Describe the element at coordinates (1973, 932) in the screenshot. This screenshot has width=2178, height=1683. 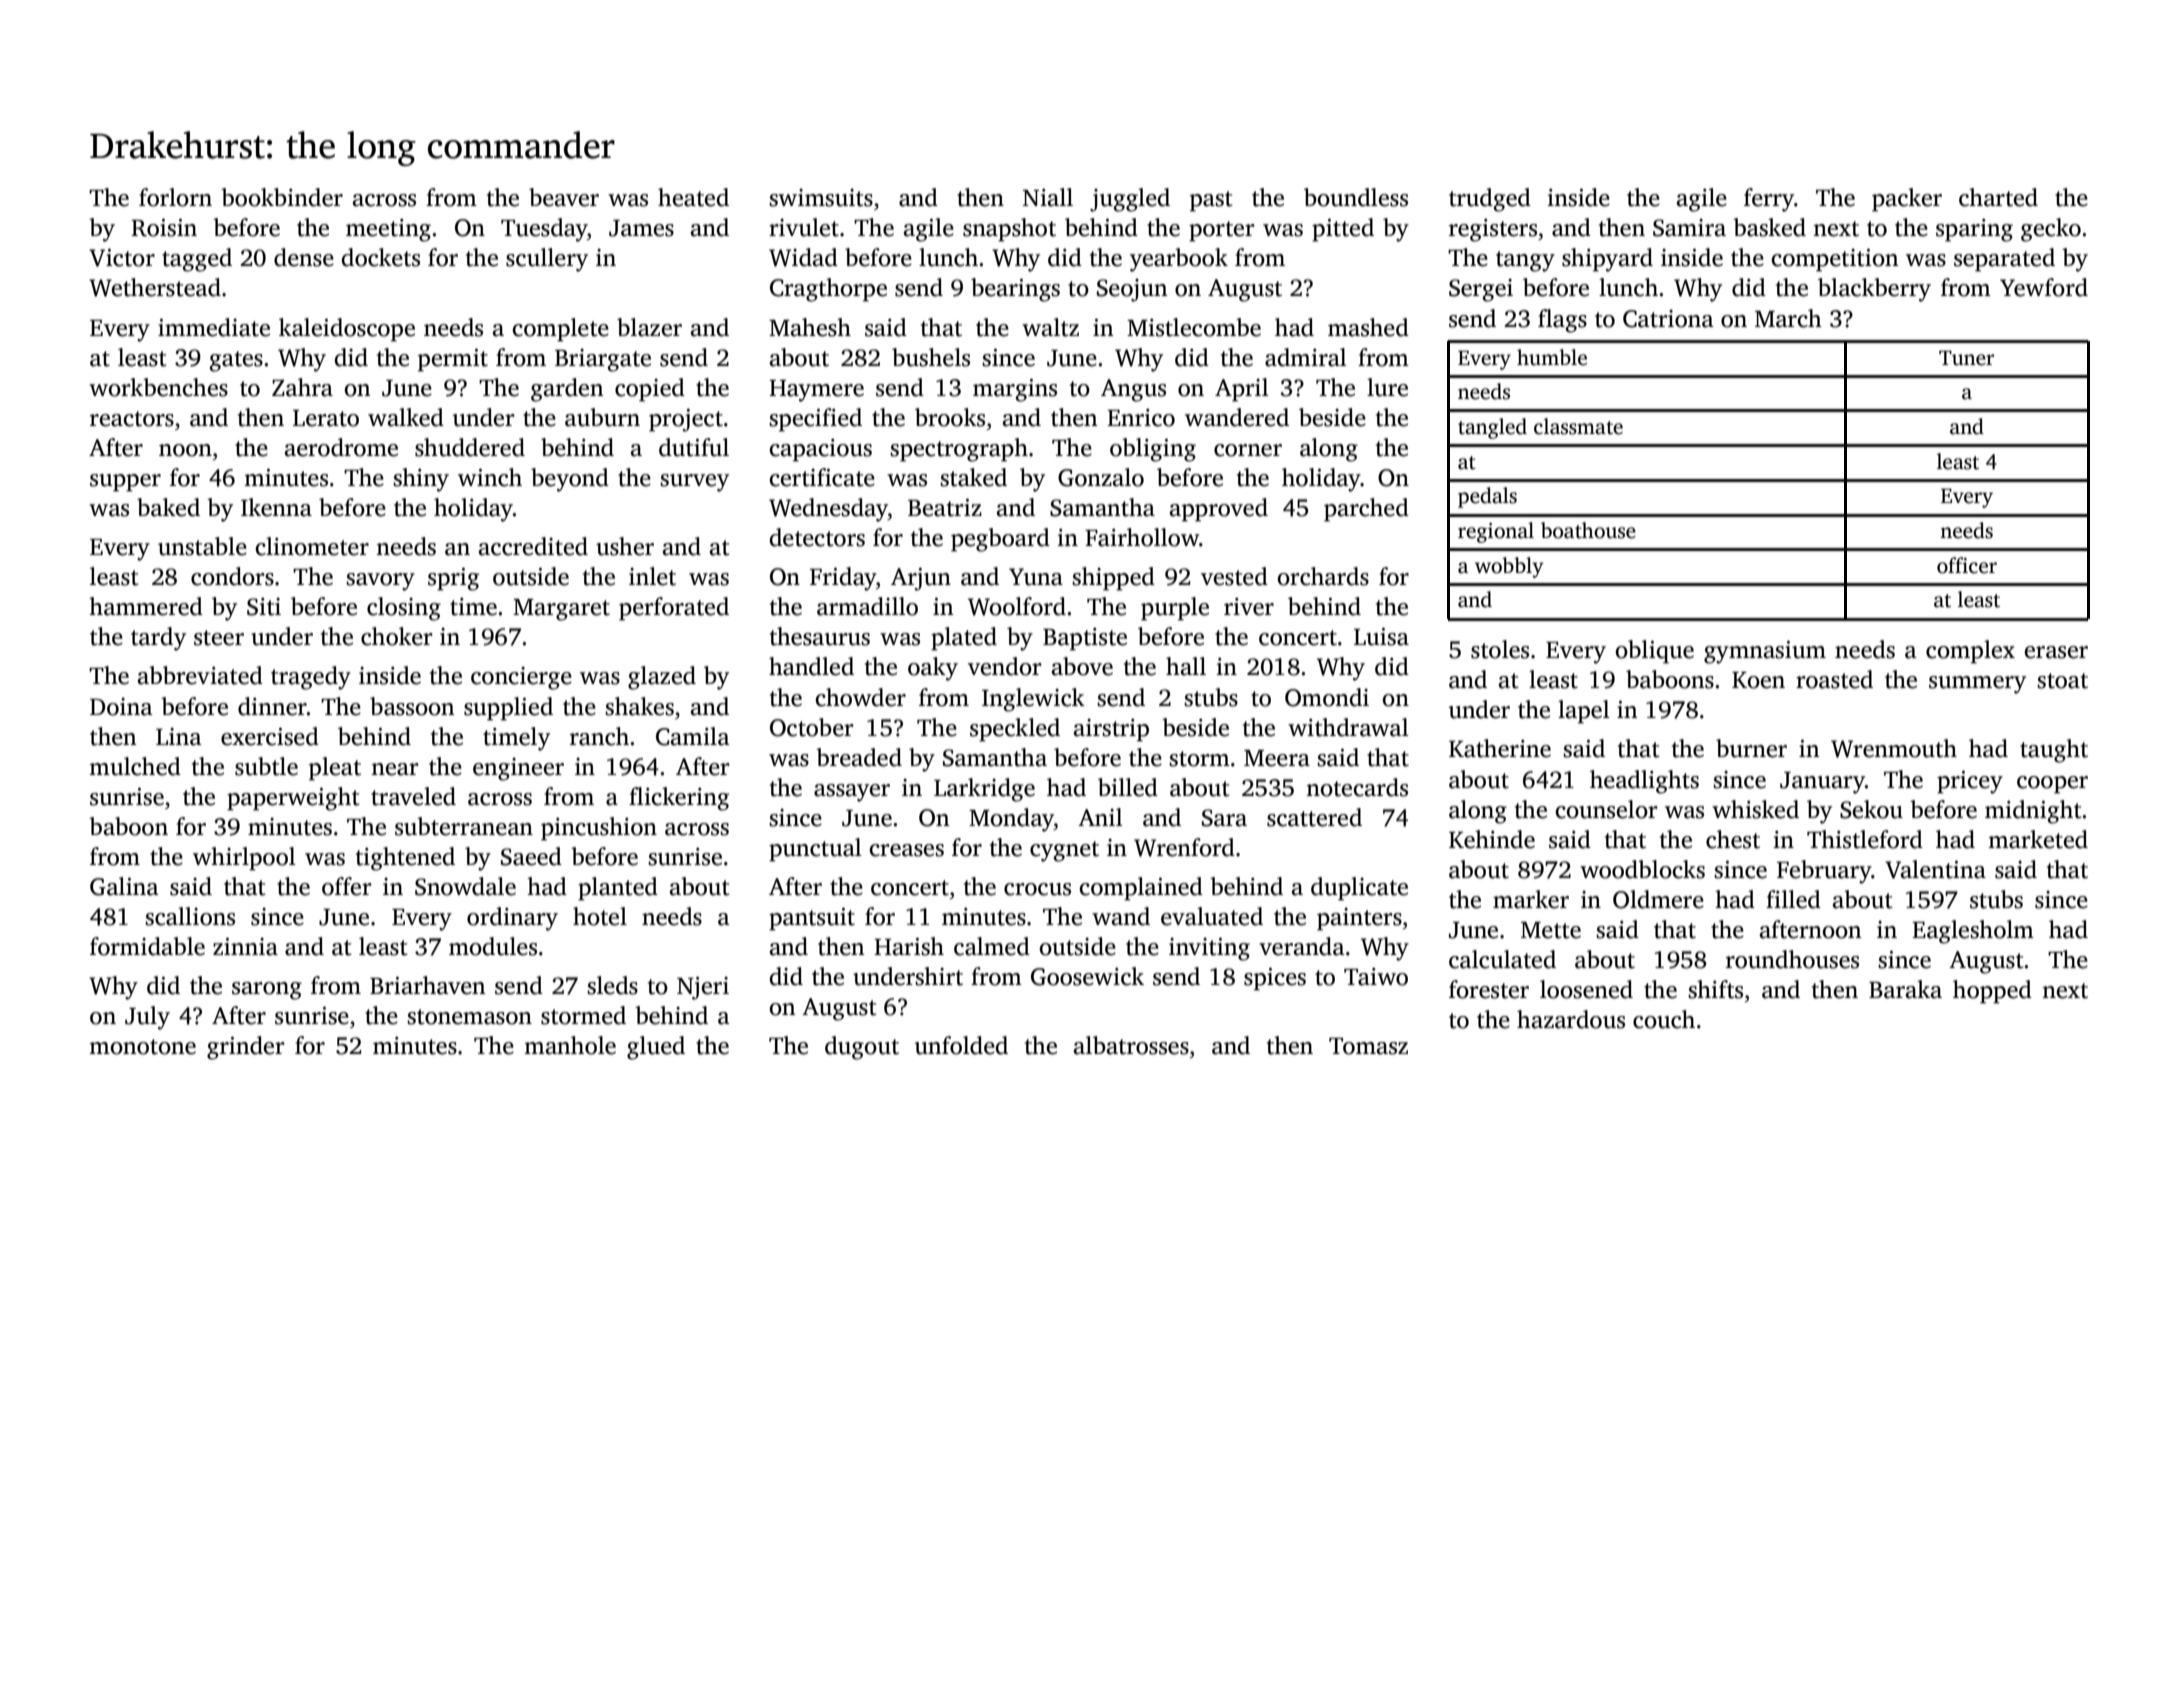
I see `Eaglesholm` at that location.
